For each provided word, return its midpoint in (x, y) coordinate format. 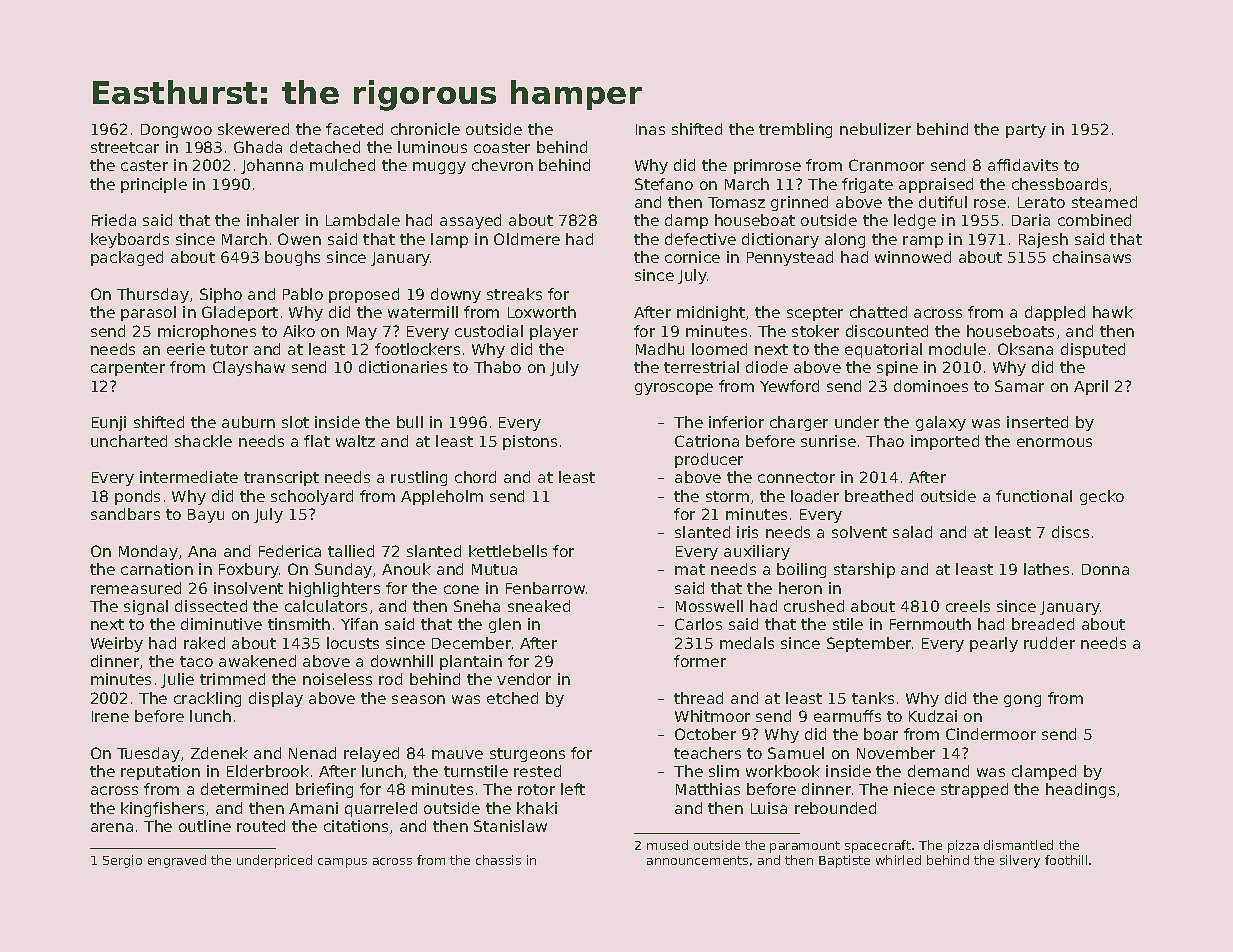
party (1026, 131)
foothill (1066, 860)
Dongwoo (176, 131)
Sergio (122, 861)
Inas (650, 129)
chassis (498, 860)
